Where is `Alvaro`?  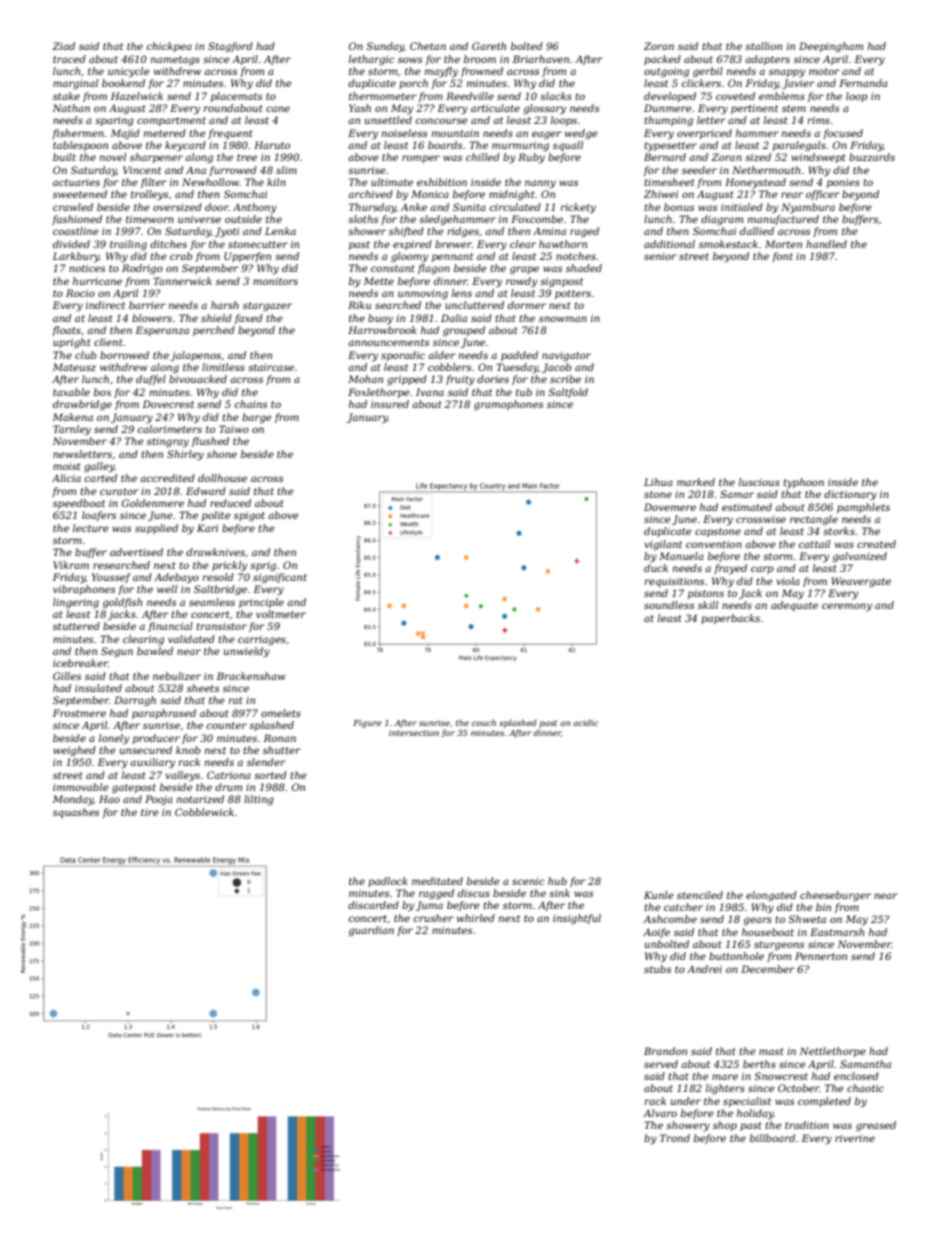
Alvaro is located at coordinates (660, 1113).
